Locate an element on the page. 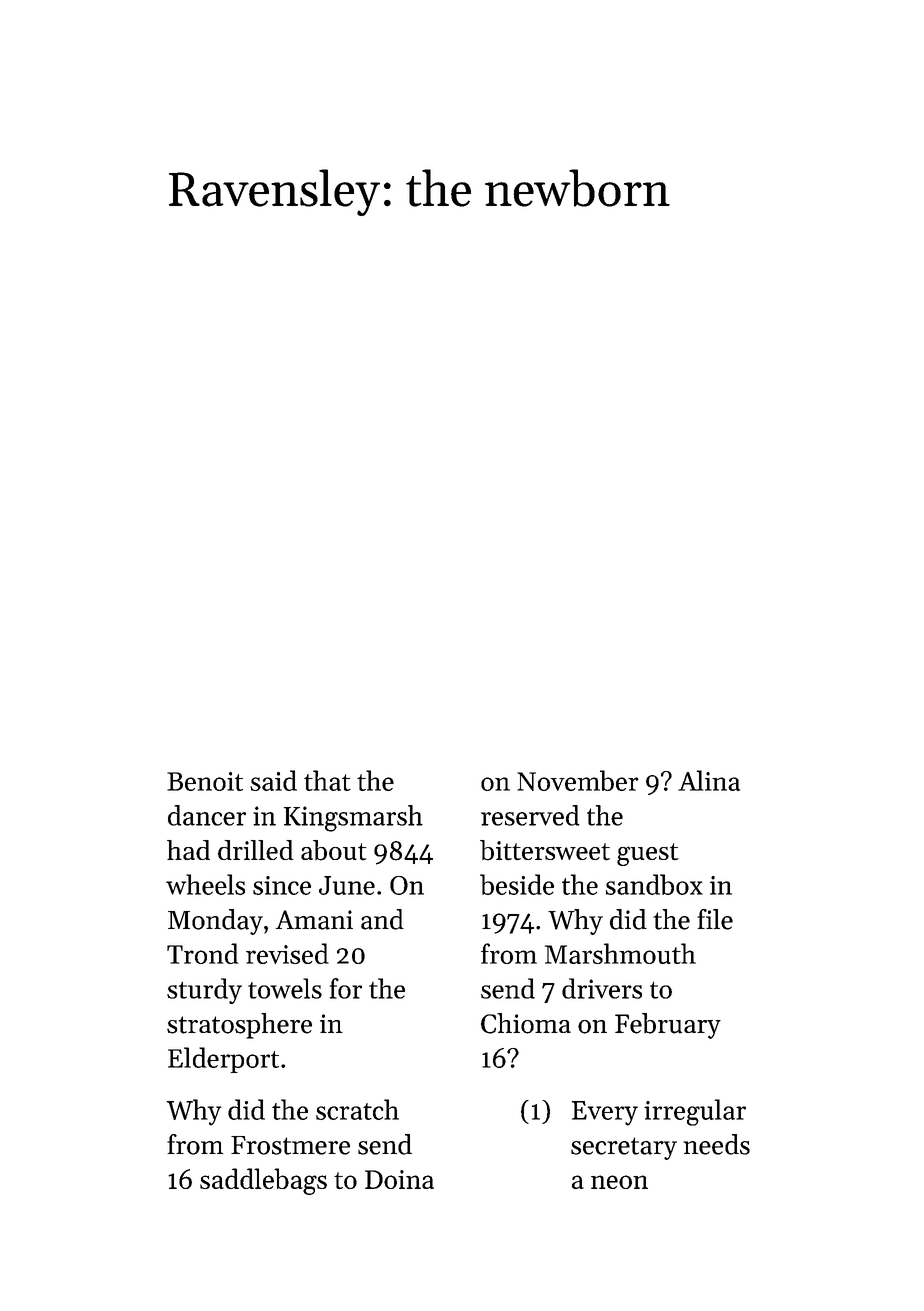 The width and height of the document is (924, 1311). neon is located at coordinates (619, 1182).
